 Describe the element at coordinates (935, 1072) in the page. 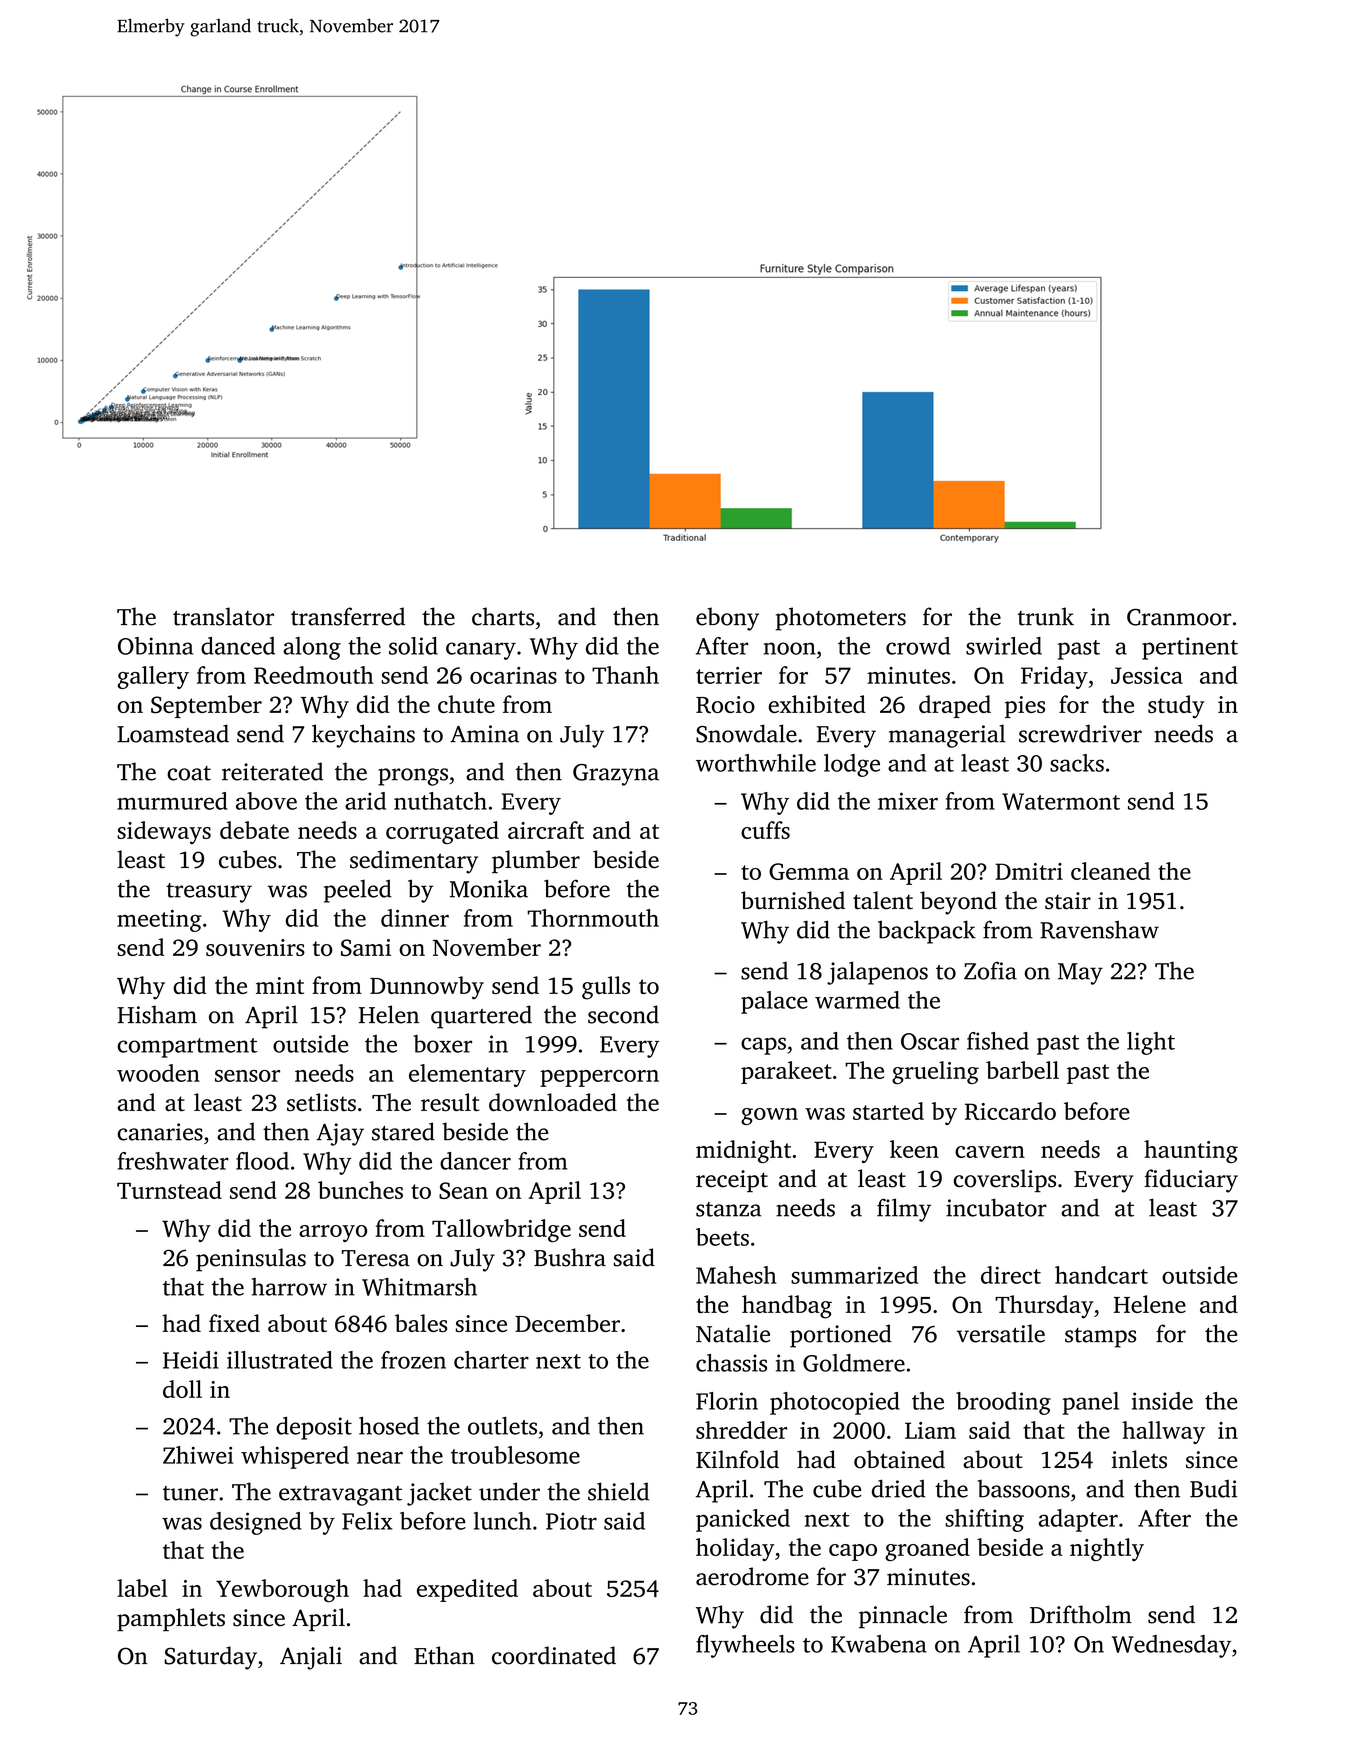

I see `grueling` at that location.
